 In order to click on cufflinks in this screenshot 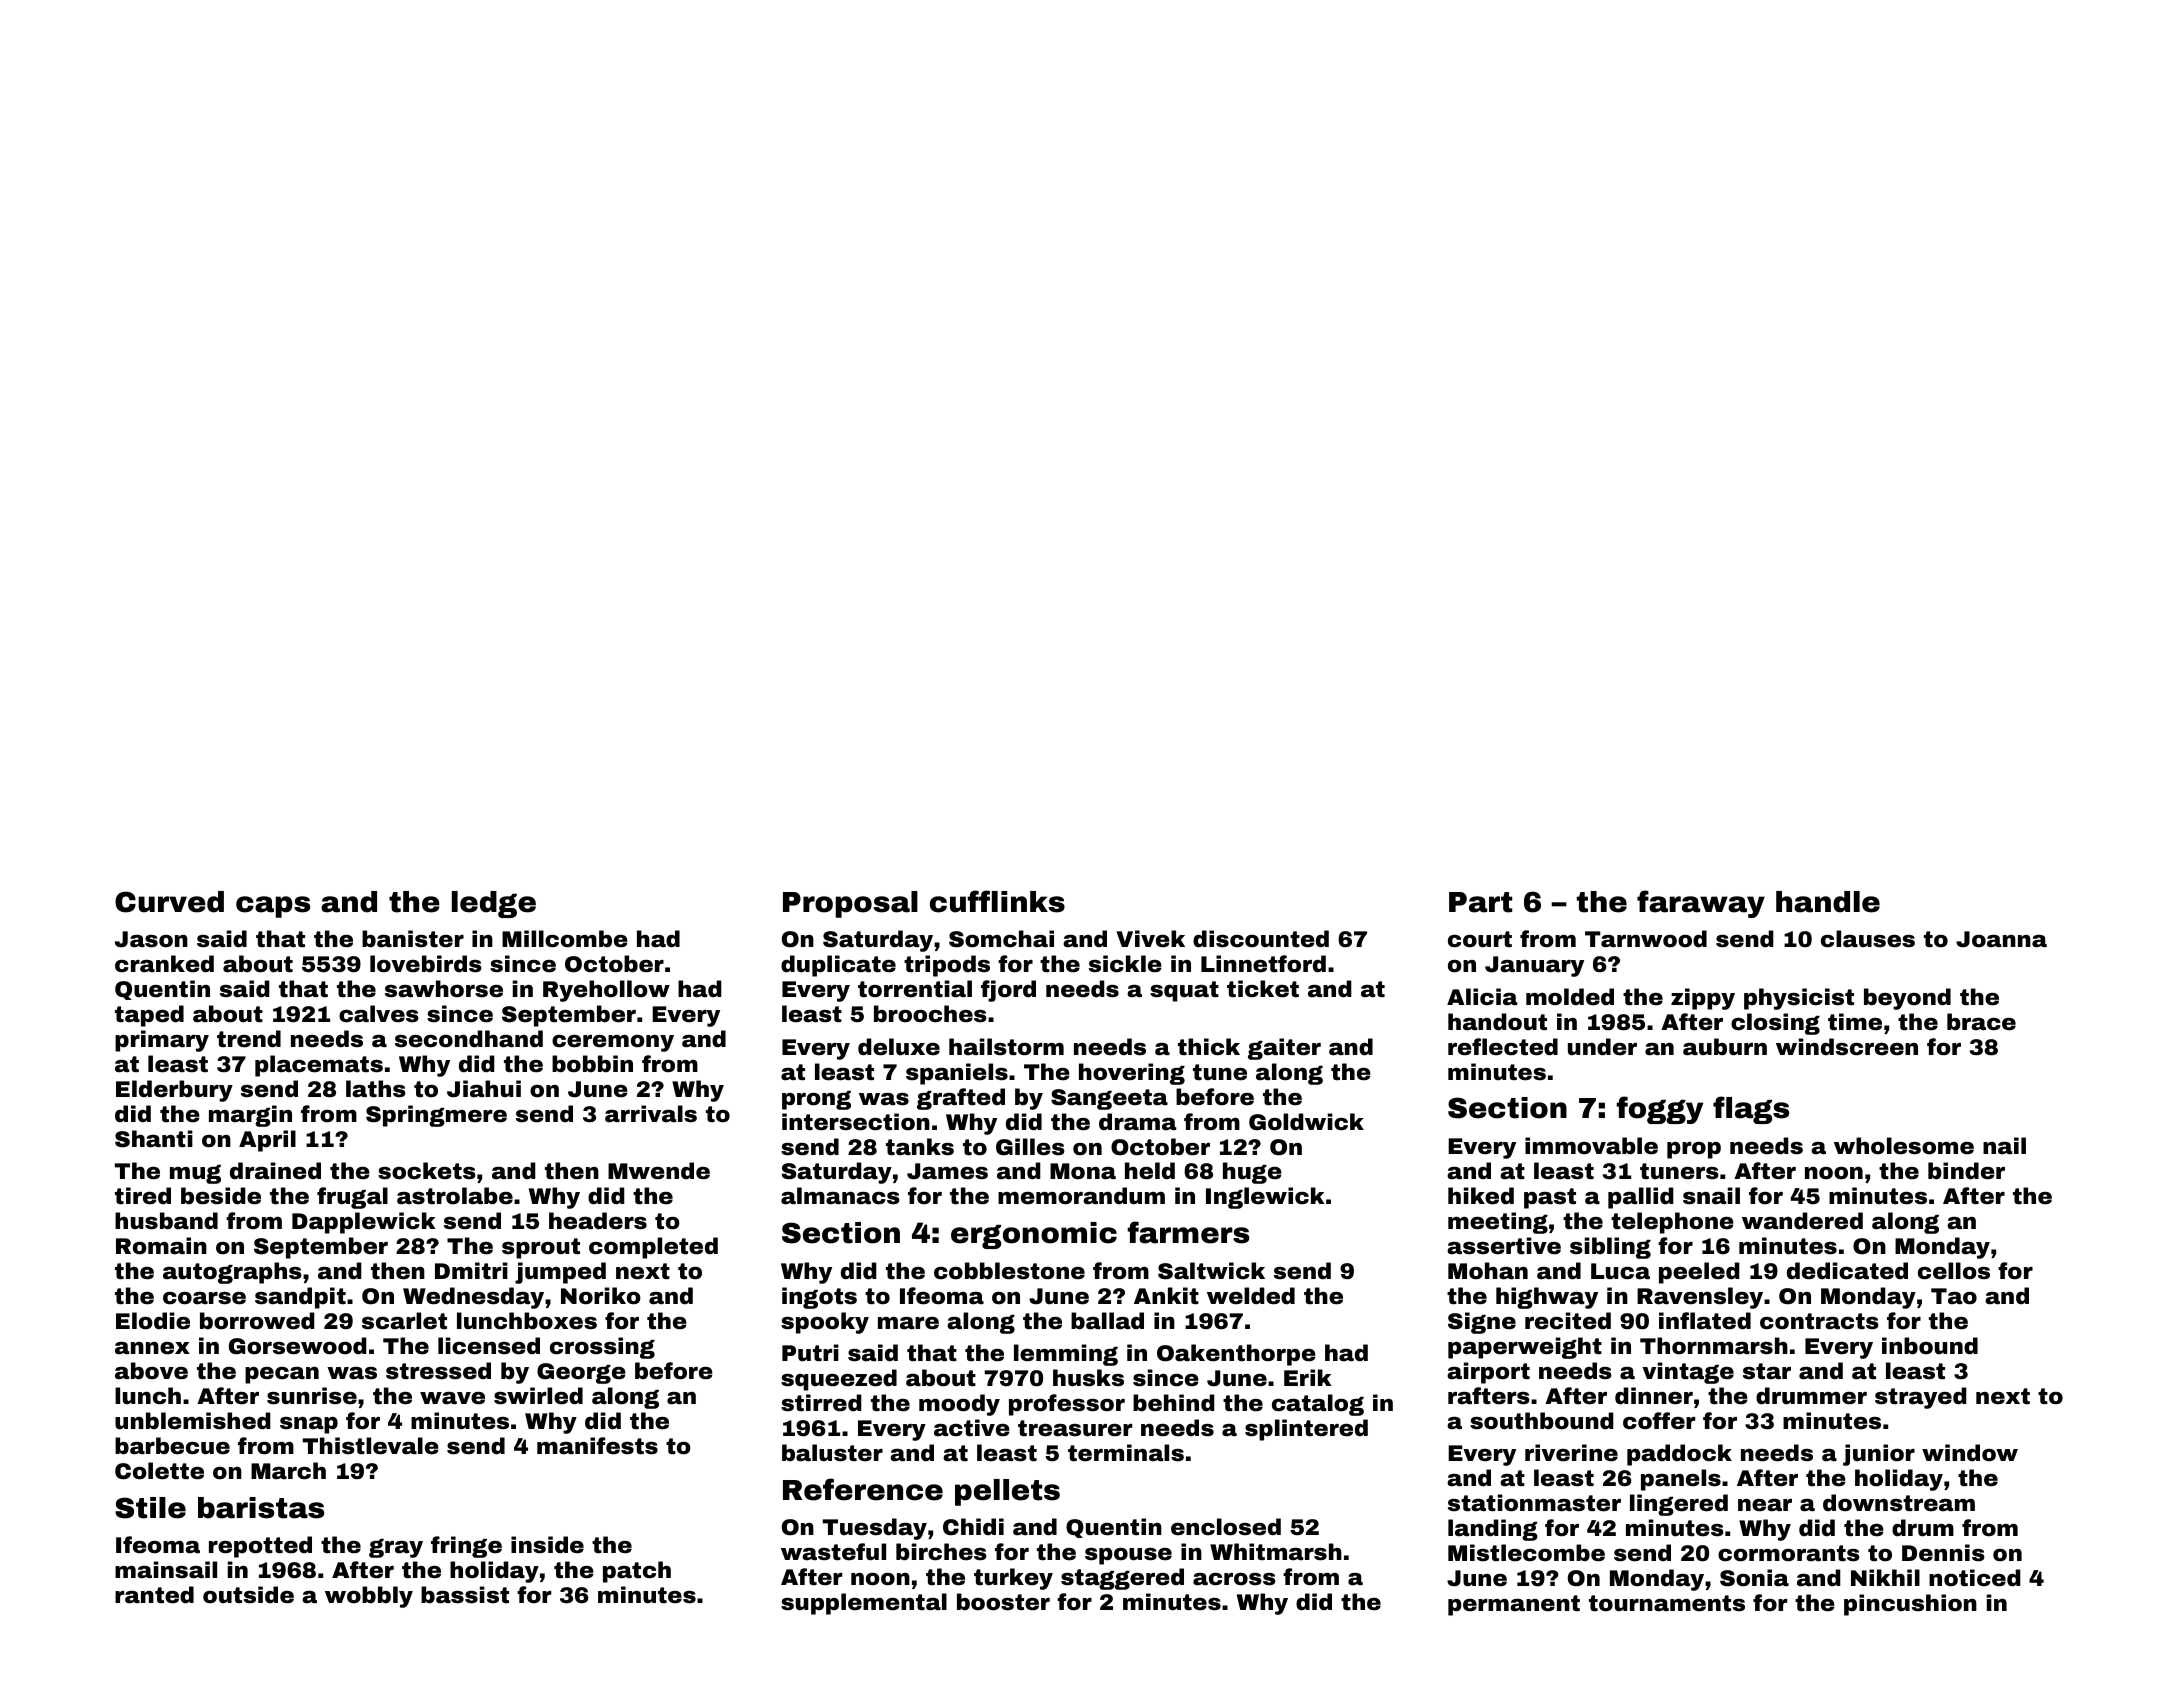, I will do `click(997, 901)`.
